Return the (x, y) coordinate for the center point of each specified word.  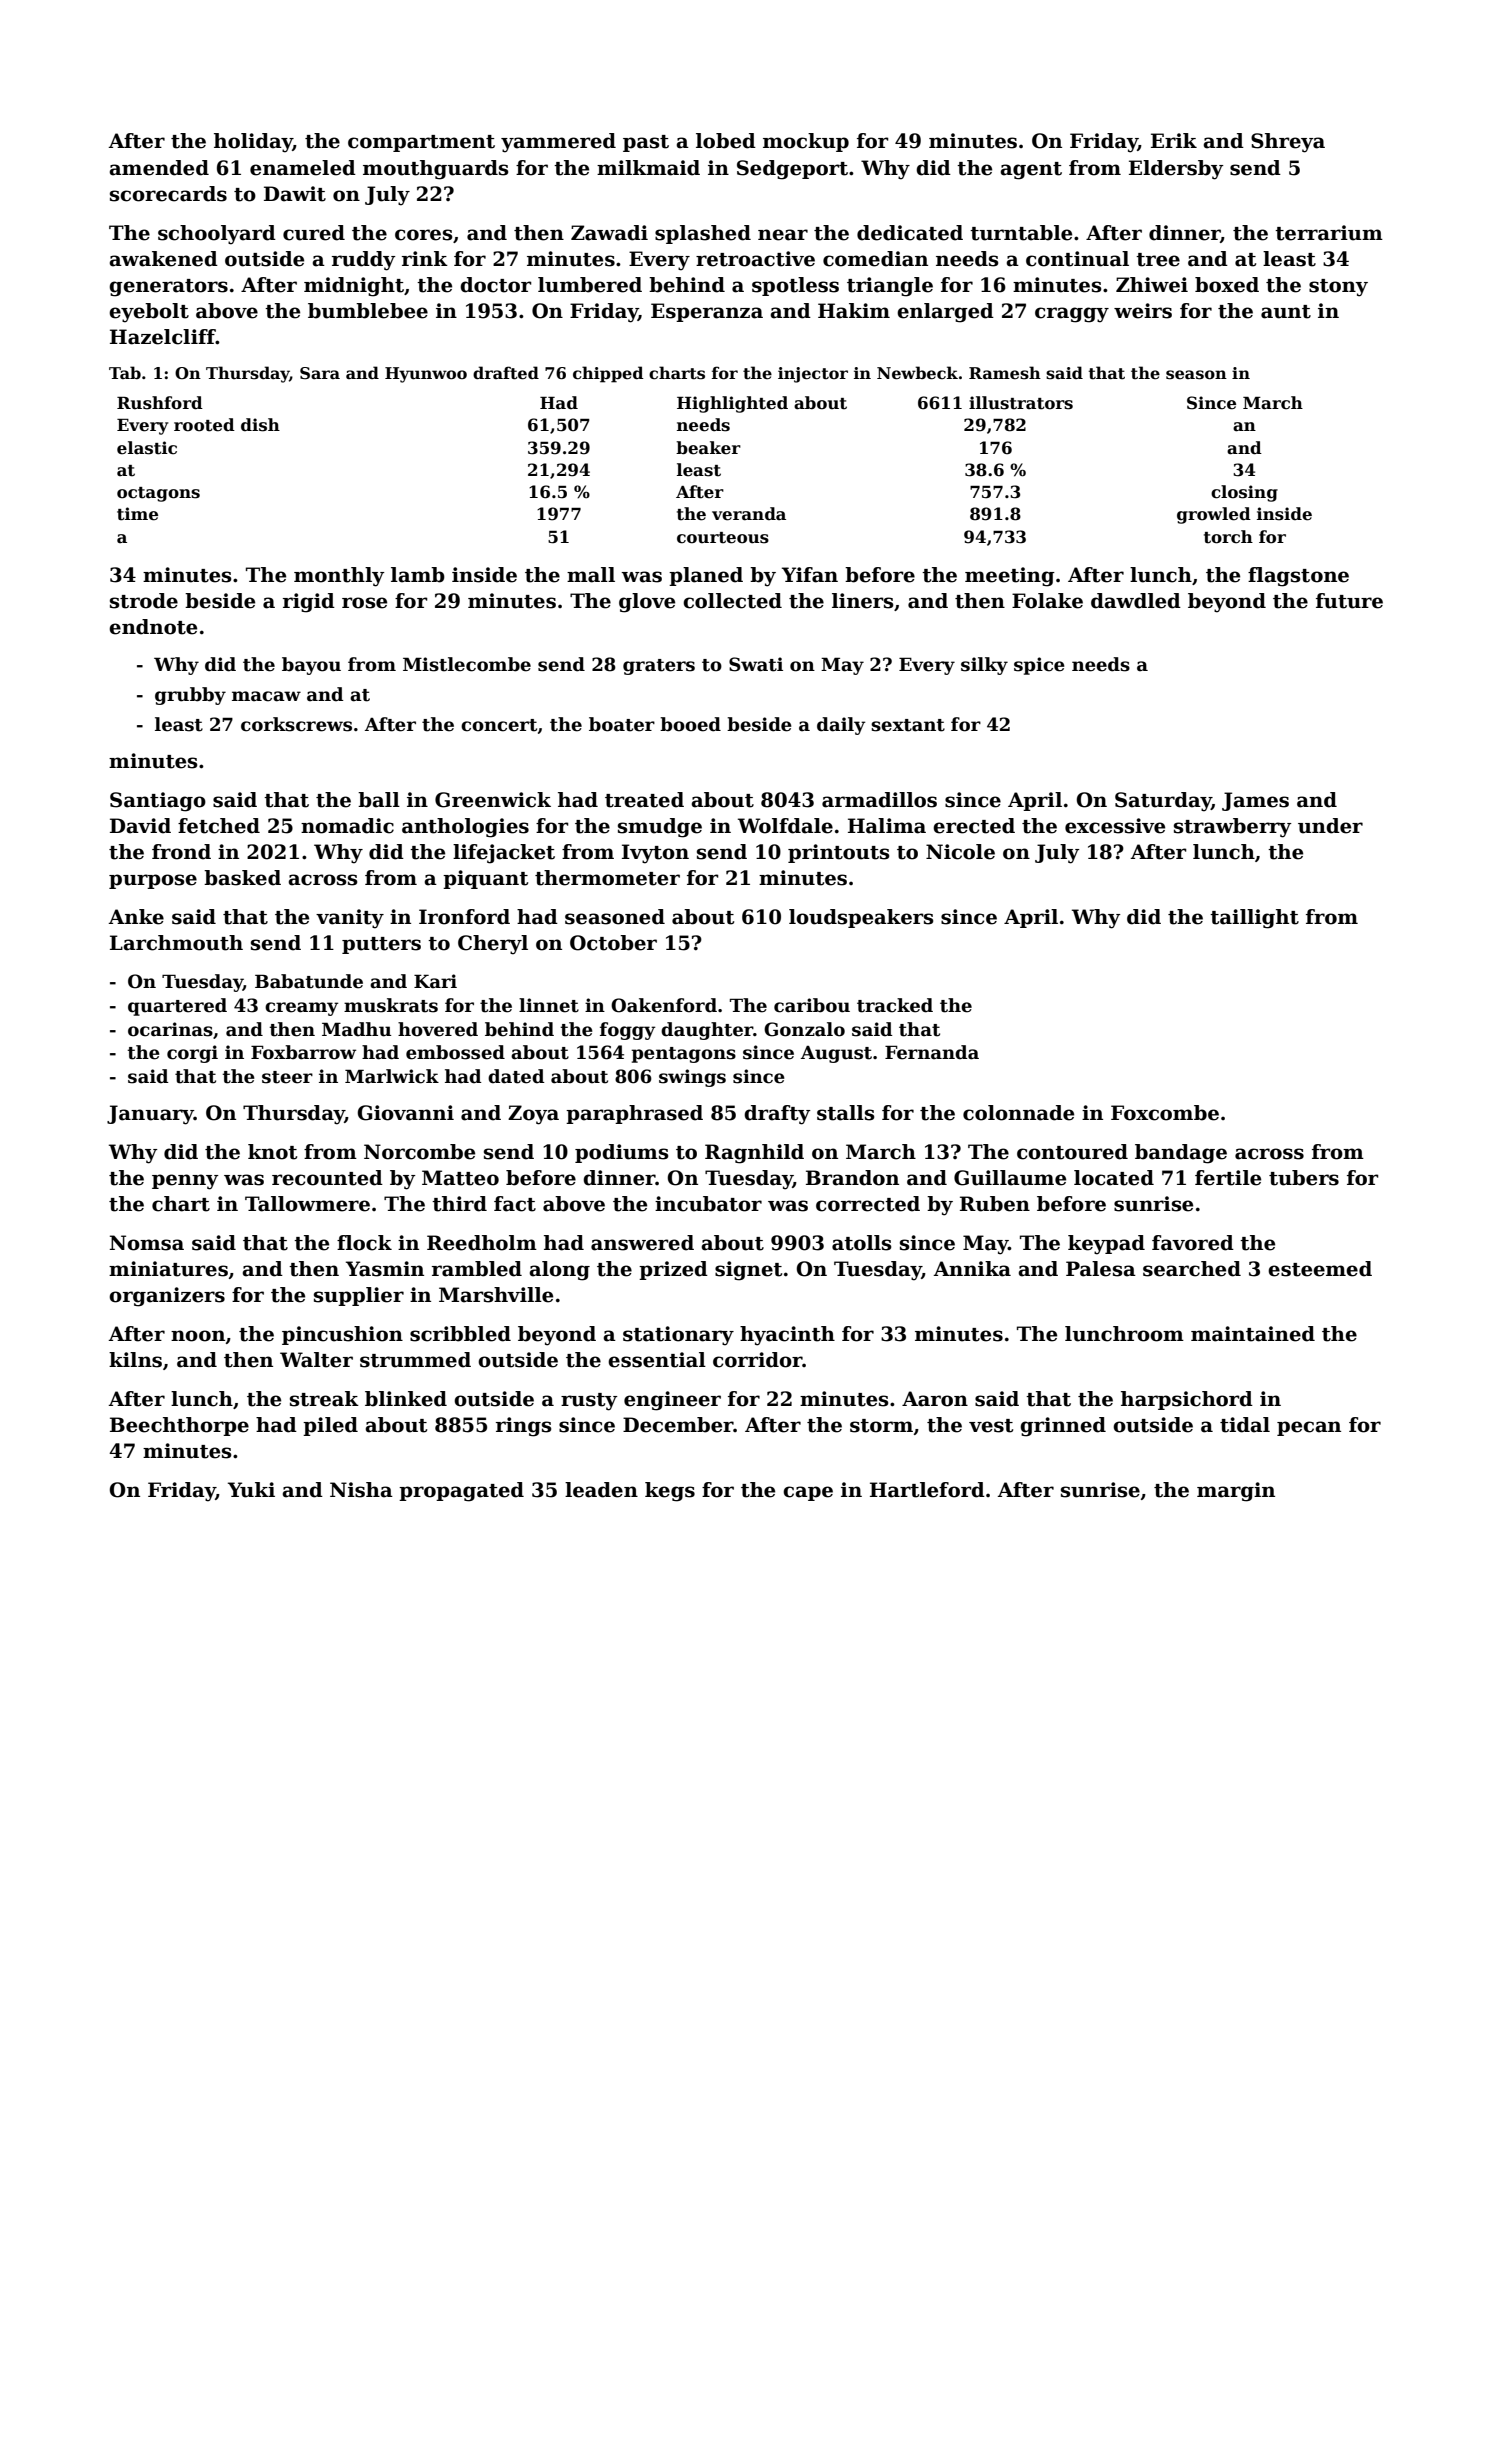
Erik (1174, 140)
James (1255, 801)
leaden (601, 1490)
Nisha (361, 1490)
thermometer (607, 878)
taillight (1254, 919)
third (459, 1204)
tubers (1304, 1178)
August (836, 1054)
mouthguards (435, 170)
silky (984, 666)
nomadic (347, 826)
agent (1031, 171)
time (137, 514)
